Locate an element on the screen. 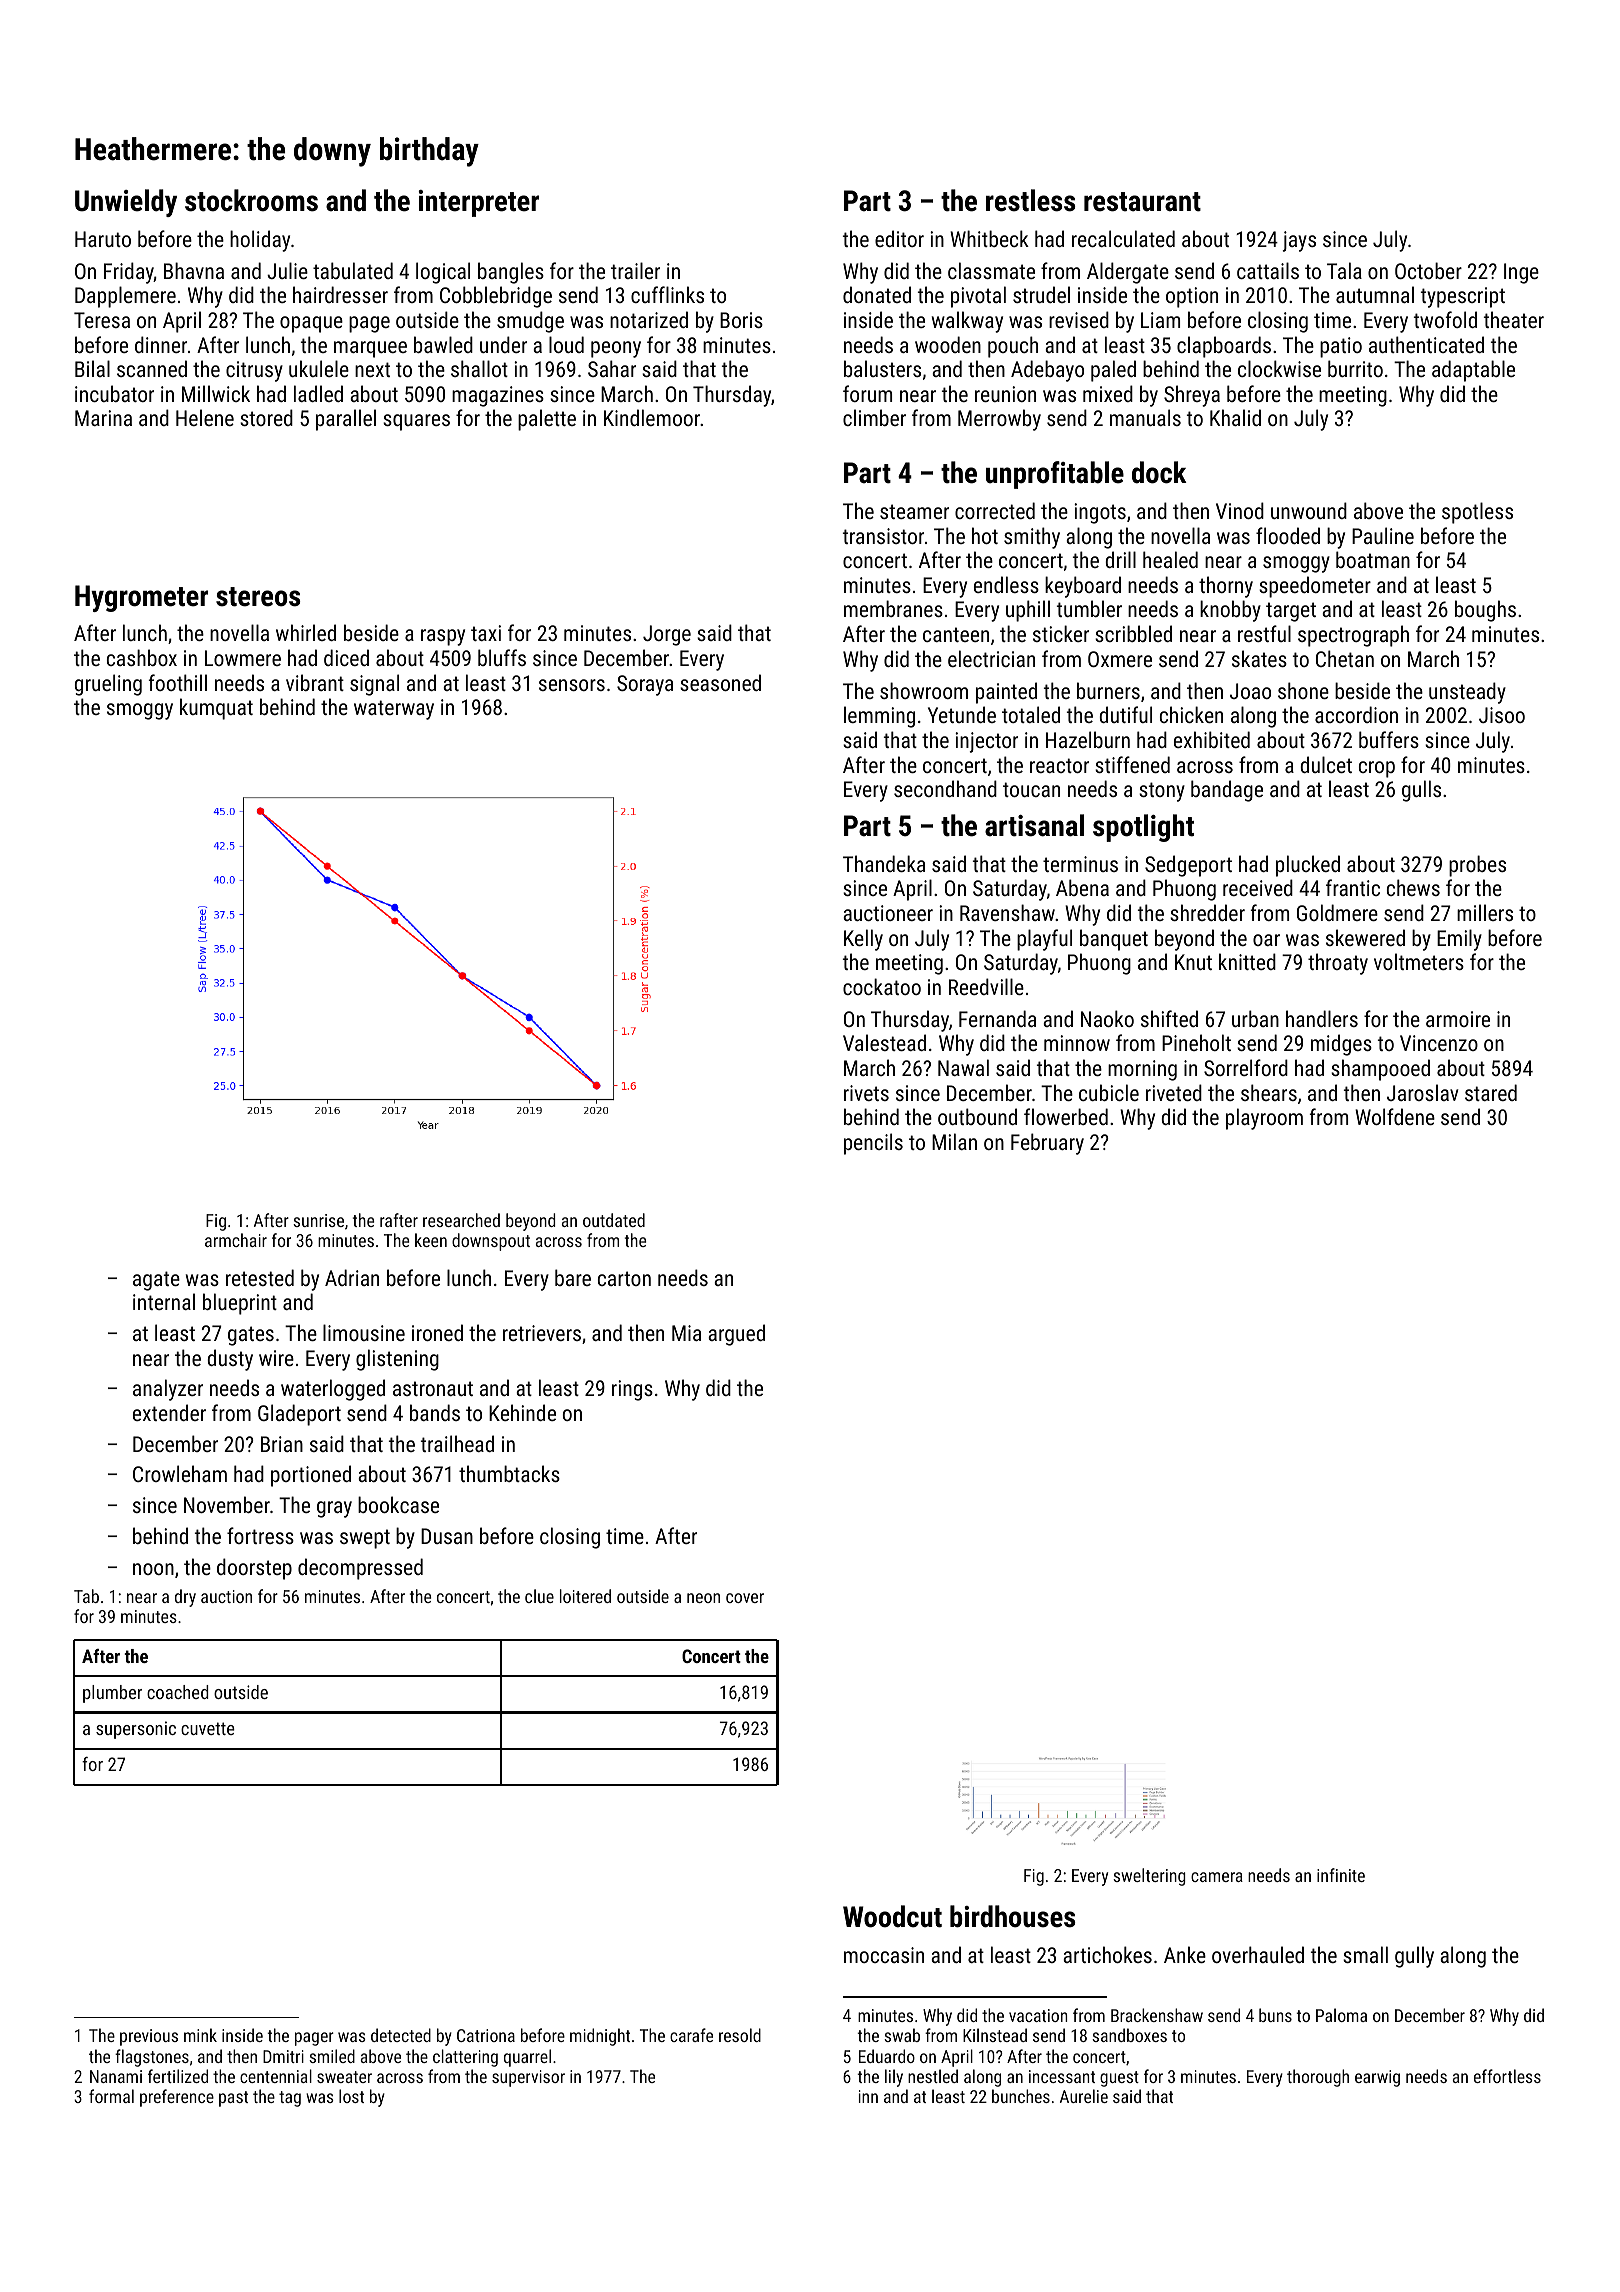 The height and width of the screenshot is (2292, 1620). armchair is located at coordinates (236, 1240).
